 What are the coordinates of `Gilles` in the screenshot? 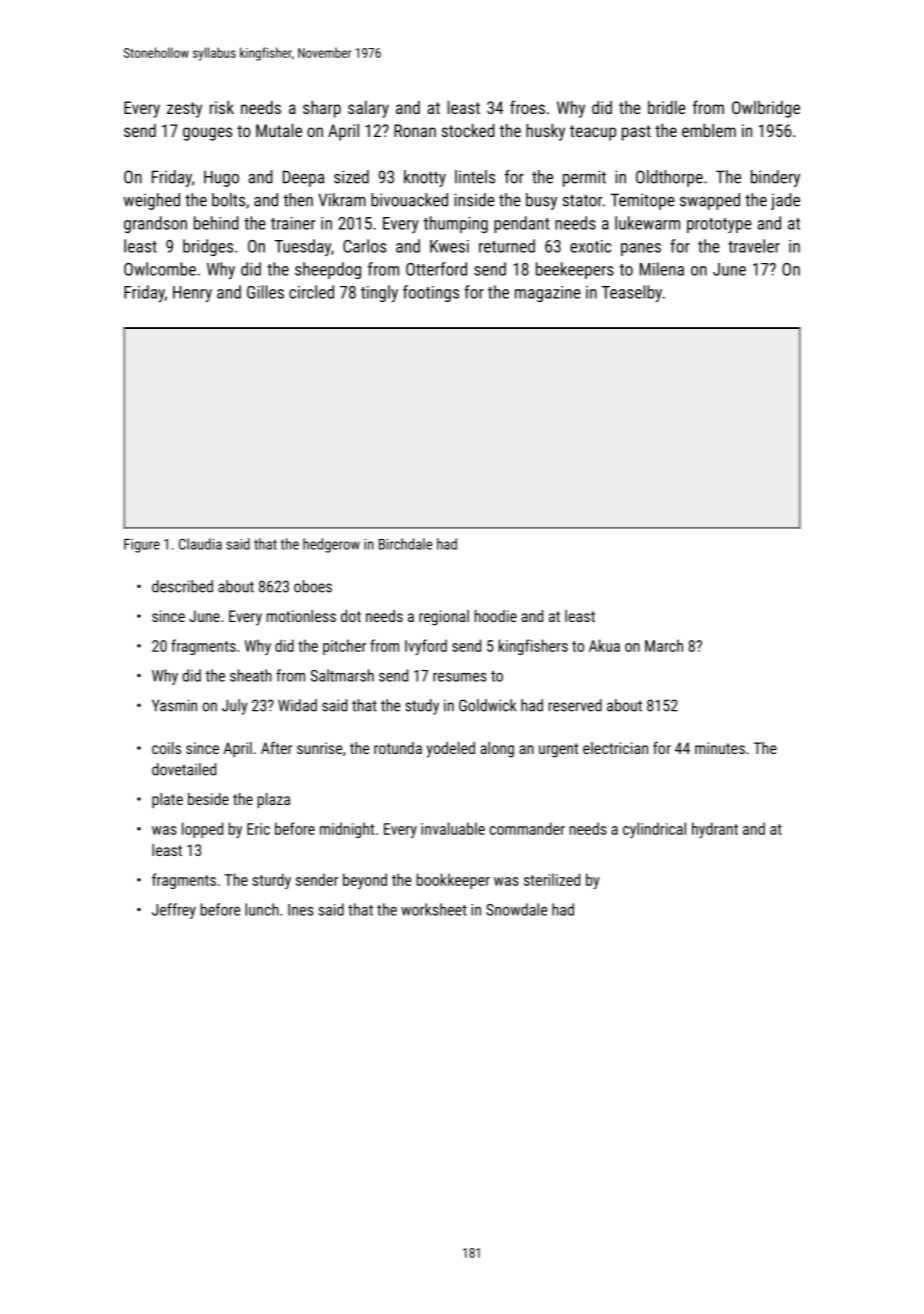 It's located at (265, 292).
